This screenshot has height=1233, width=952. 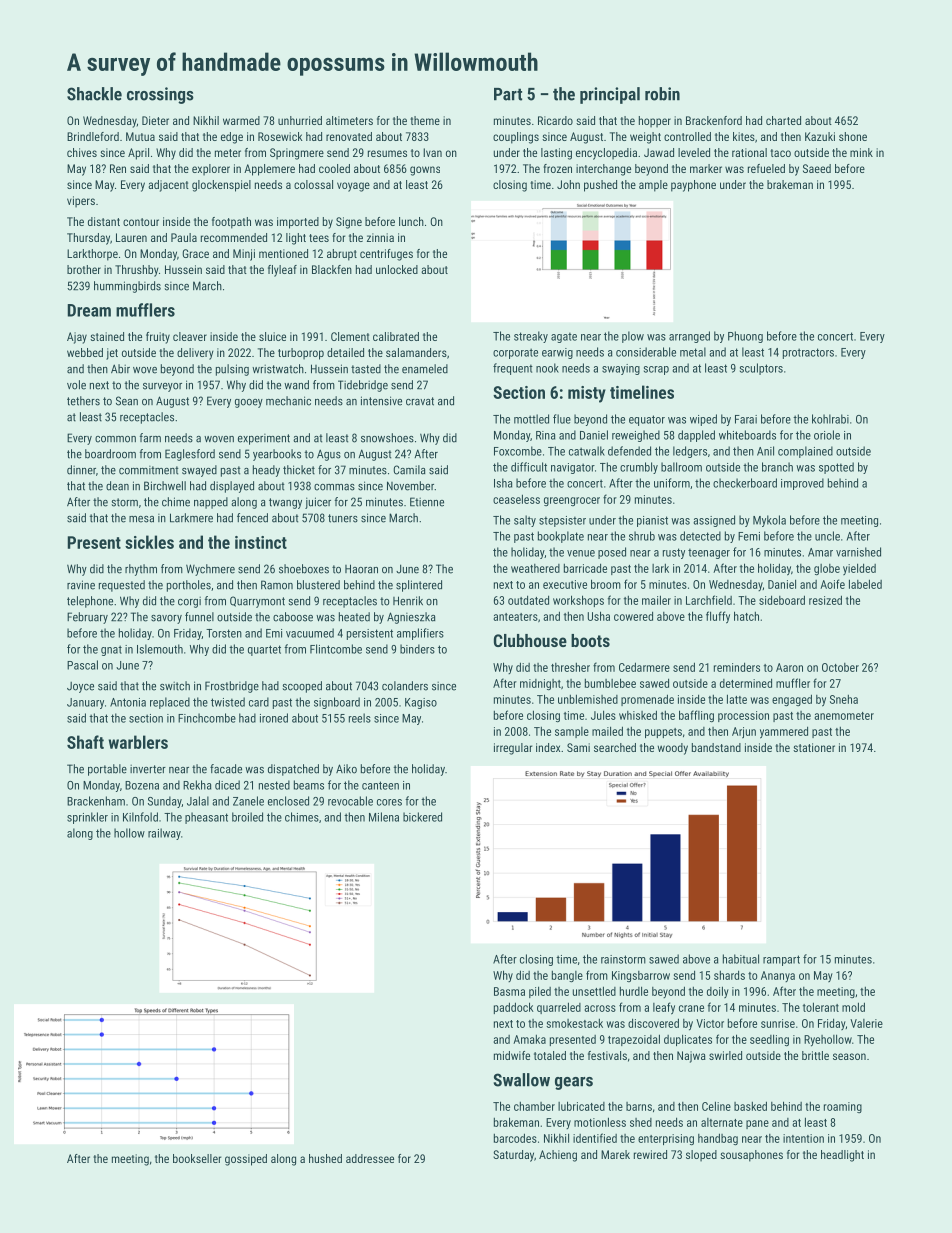 What do you see at coordinates (745, 337) in the screenshot?
I see `Phuong` at bounding box center [745, 337].
